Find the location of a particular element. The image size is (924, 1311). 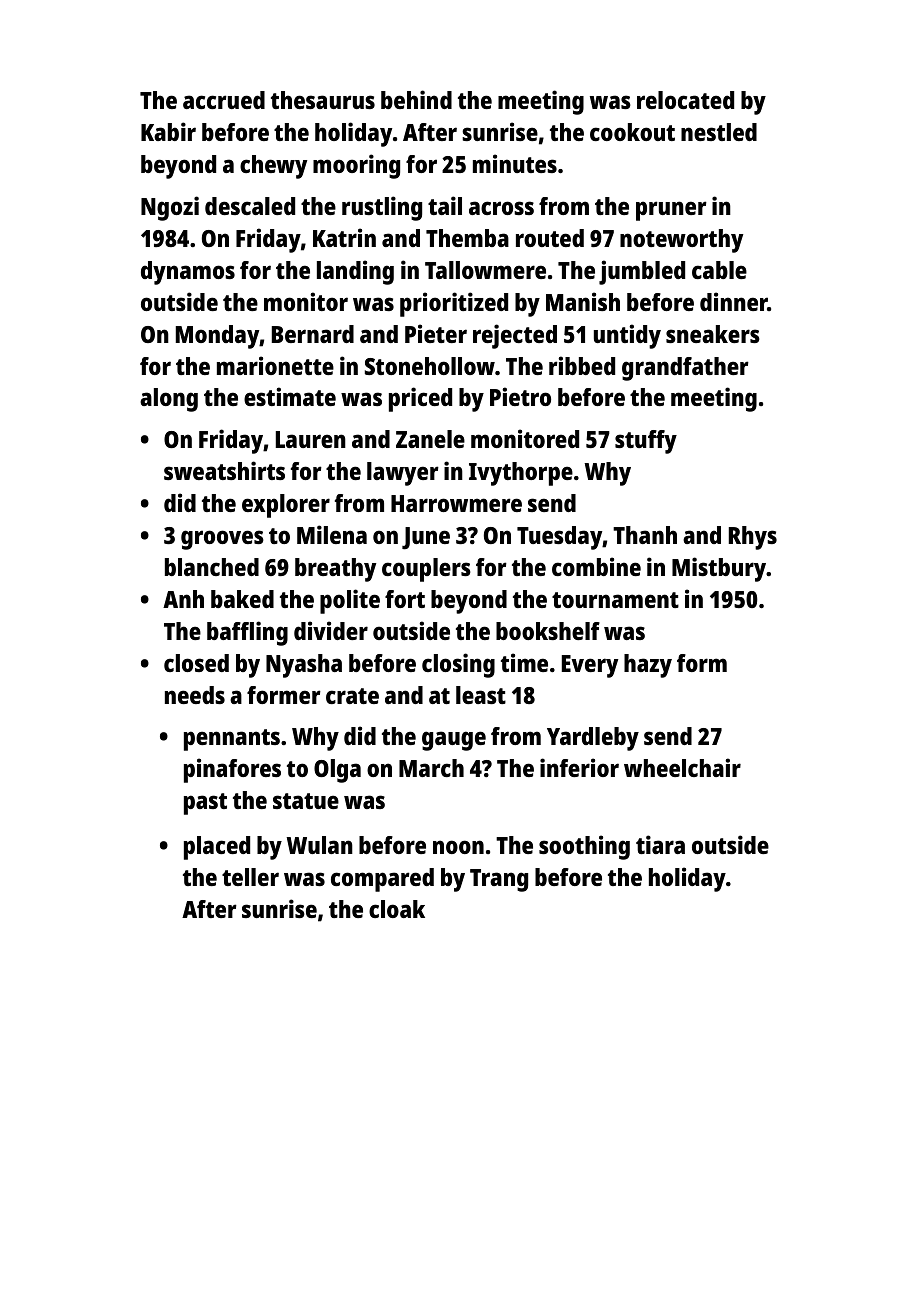

placed is located at coordinates (217, 848).
